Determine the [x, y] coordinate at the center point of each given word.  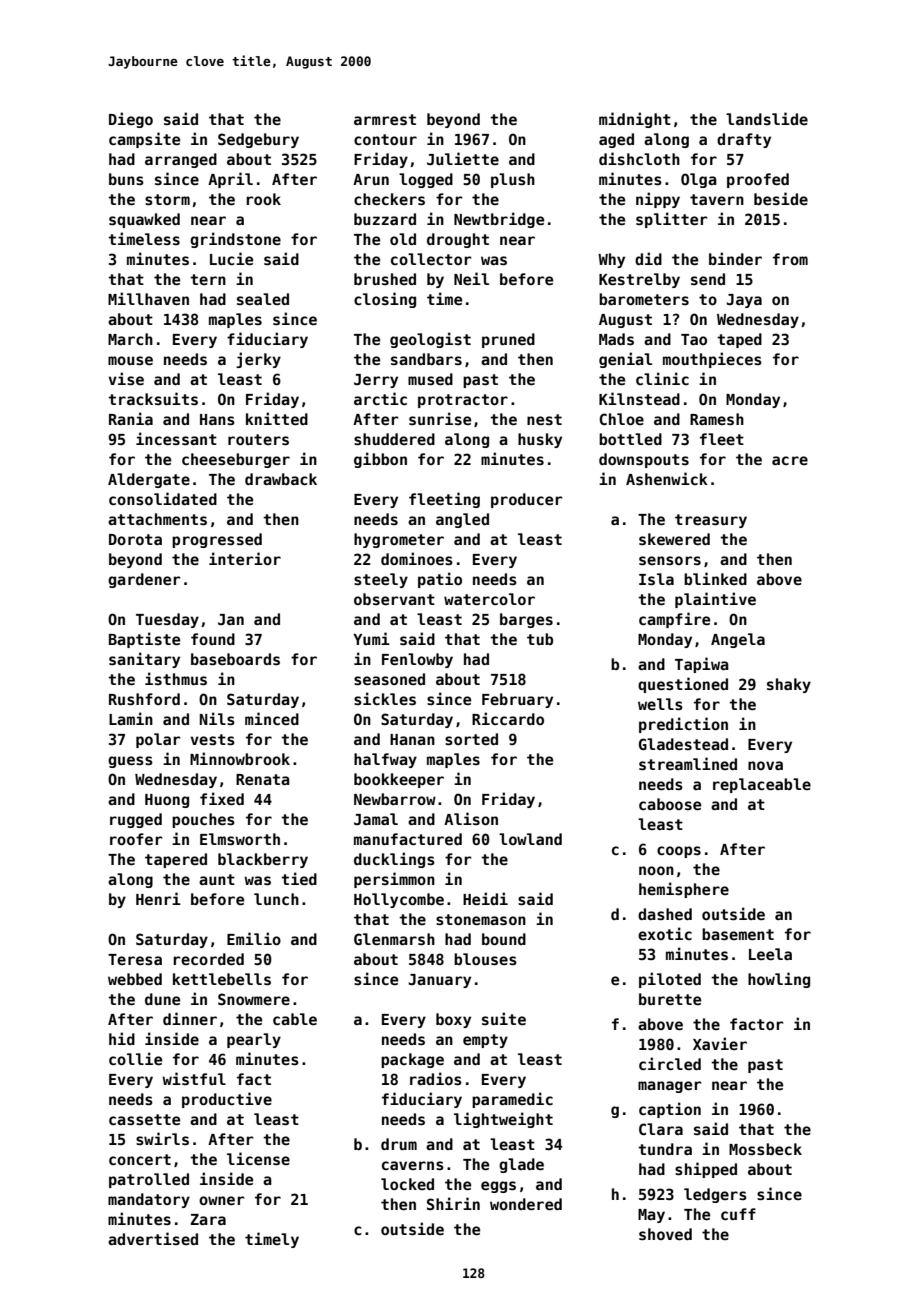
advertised [153, 1238]
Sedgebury [258, 140]
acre [790, 460]
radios [436, 1078]
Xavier [720, 1043]
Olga [699, 180]
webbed [135, 979]
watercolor [489, 599]
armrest [385, 119]
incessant [176, 438]
